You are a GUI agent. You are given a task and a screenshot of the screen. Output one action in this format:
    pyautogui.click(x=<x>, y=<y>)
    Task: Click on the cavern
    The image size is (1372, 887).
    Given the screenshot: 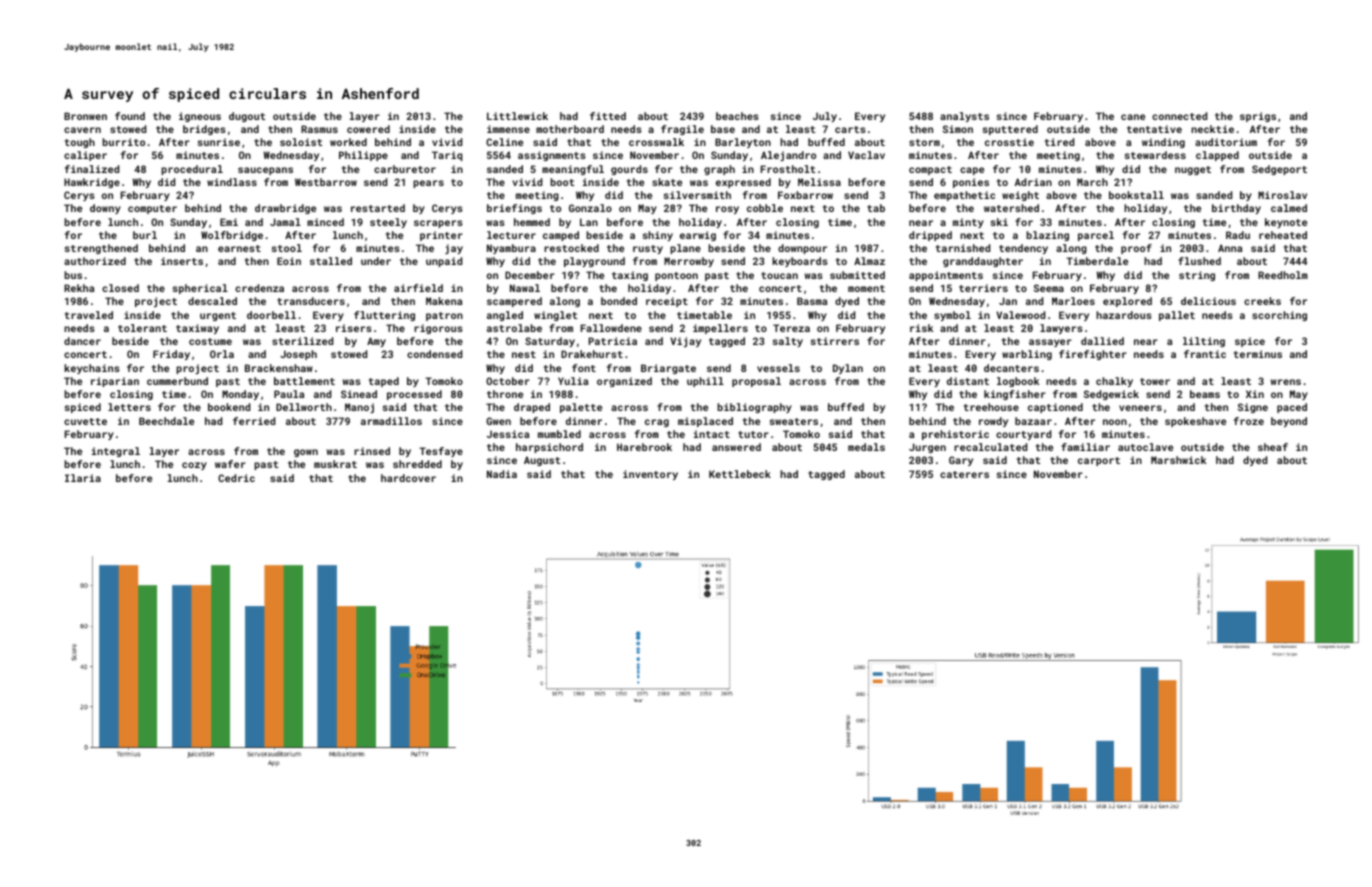 What is the action you would take?
    pyautogui.click(x=82, y=130)
